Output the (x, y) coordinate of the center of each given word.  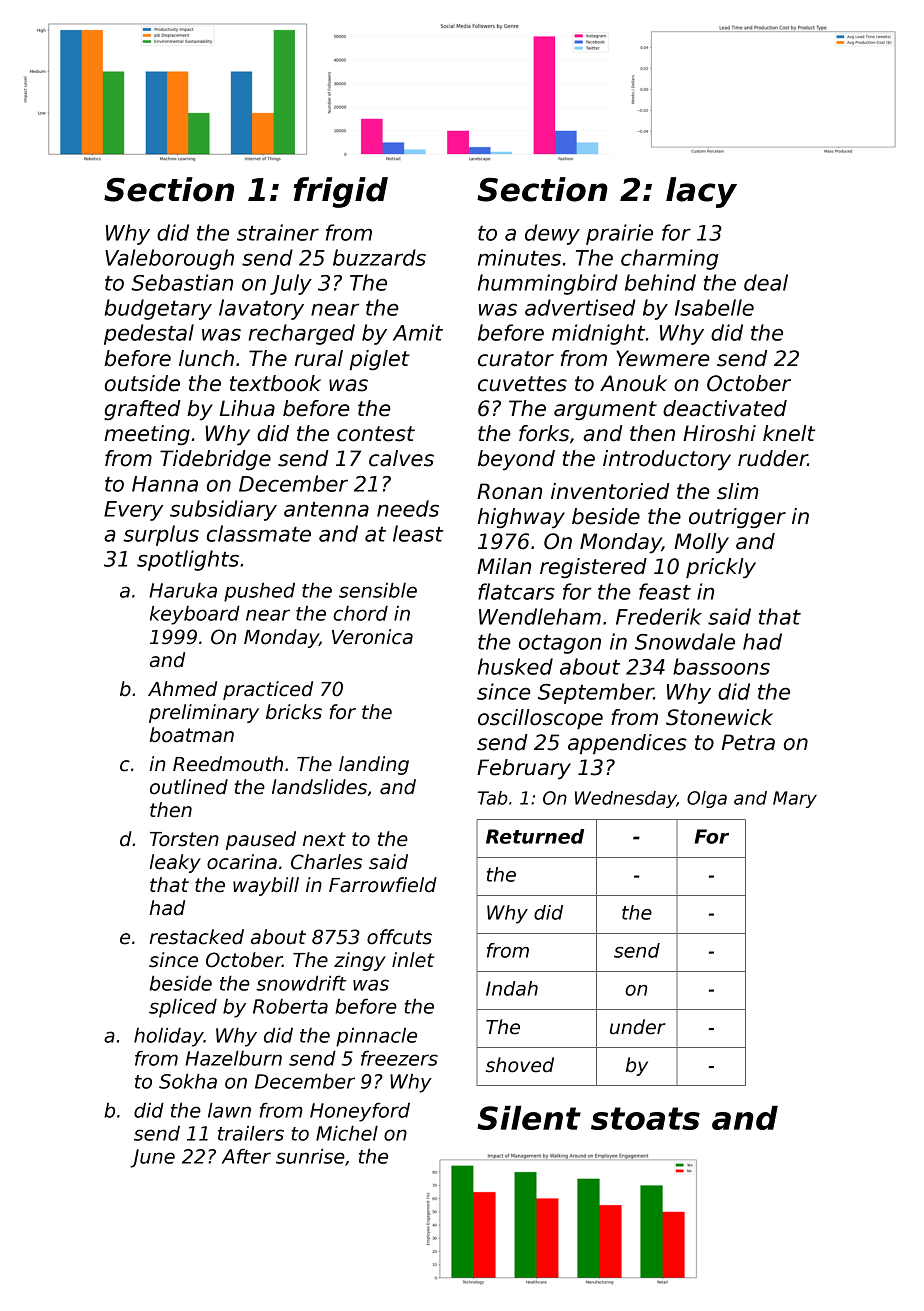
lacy (701, 192)
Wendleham (540, 616)
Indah (512, 988)
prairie (619, 234)
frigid (341, 192)
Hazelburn (233, 1058)
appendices (627, 744)
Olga (707, 799)
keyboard (195, 615)
